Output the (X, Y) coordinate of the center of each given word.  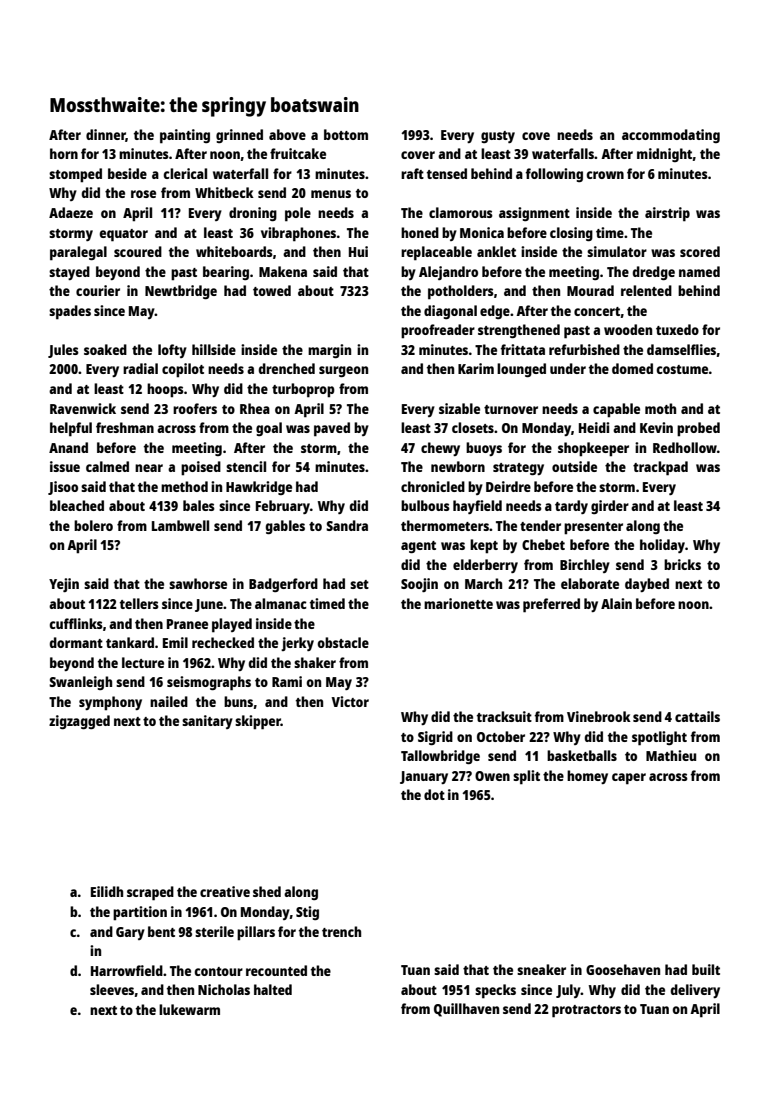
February (283, 507)
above (287, 134)
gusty (498, 137)
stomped (75, 175)
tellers (139, 603)
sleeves (112, 989)
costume (682, 369)
